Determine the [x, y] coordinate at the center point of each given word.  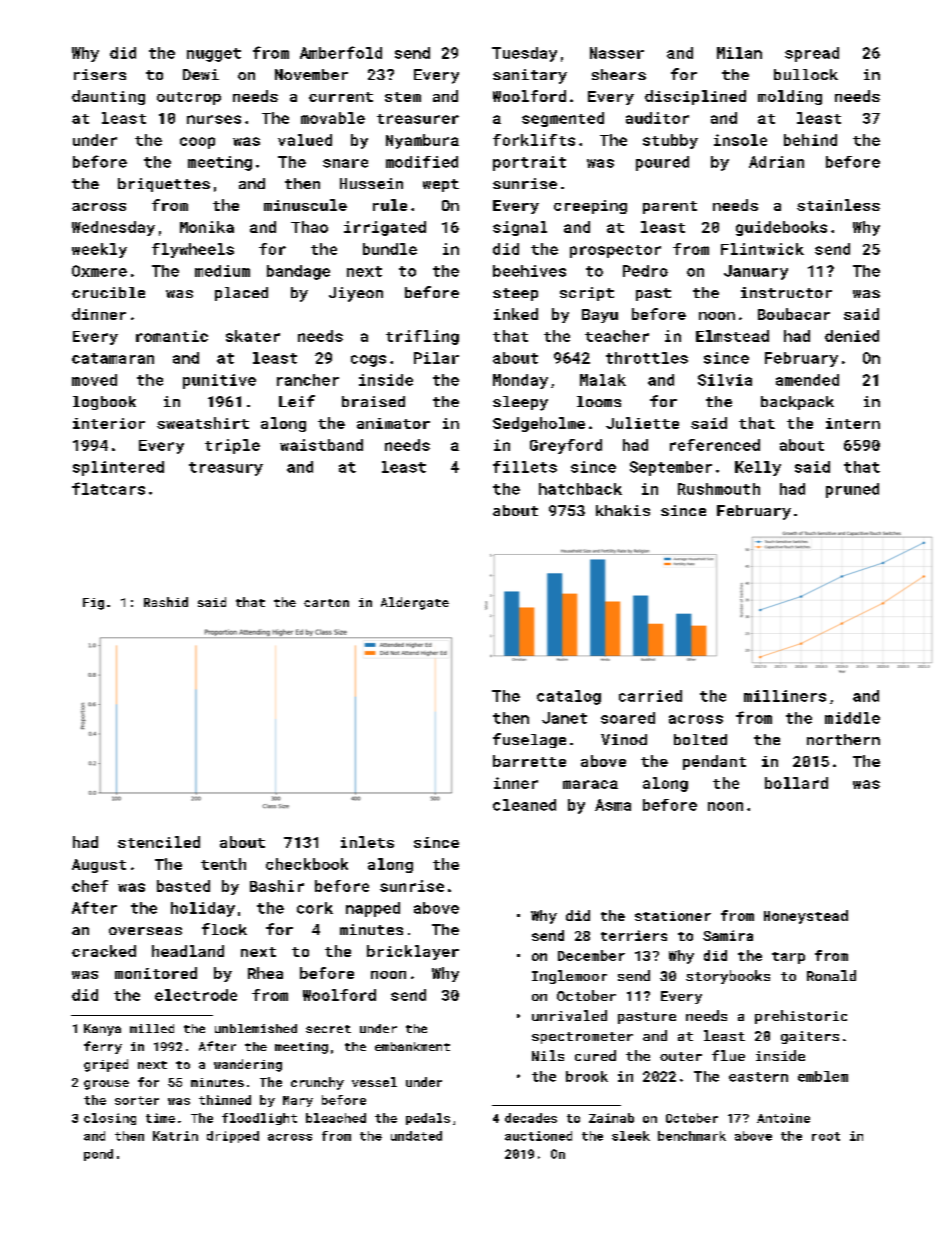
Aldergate [415, 603]
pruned [852, 490]
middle [852, 718]
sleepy [520, 403]
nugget [214, 55]
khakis [623, 510]
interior [109, 423]
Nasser [617, 53]
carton [326, 603]
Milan [739, 53]
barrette [529, 761]
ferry [103, 1047]
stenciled [159, 842]
